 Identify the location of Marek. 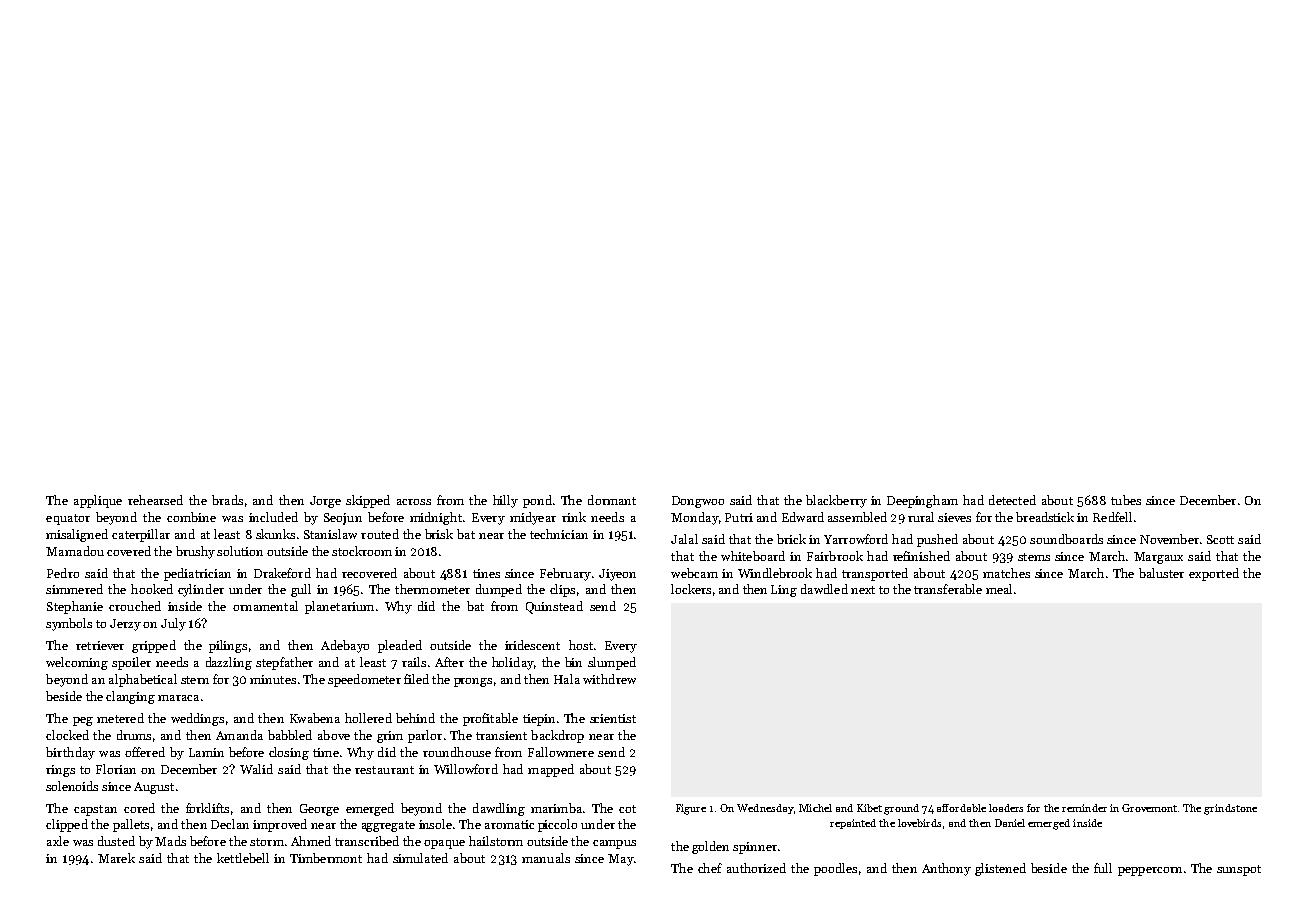
(116, 858).
